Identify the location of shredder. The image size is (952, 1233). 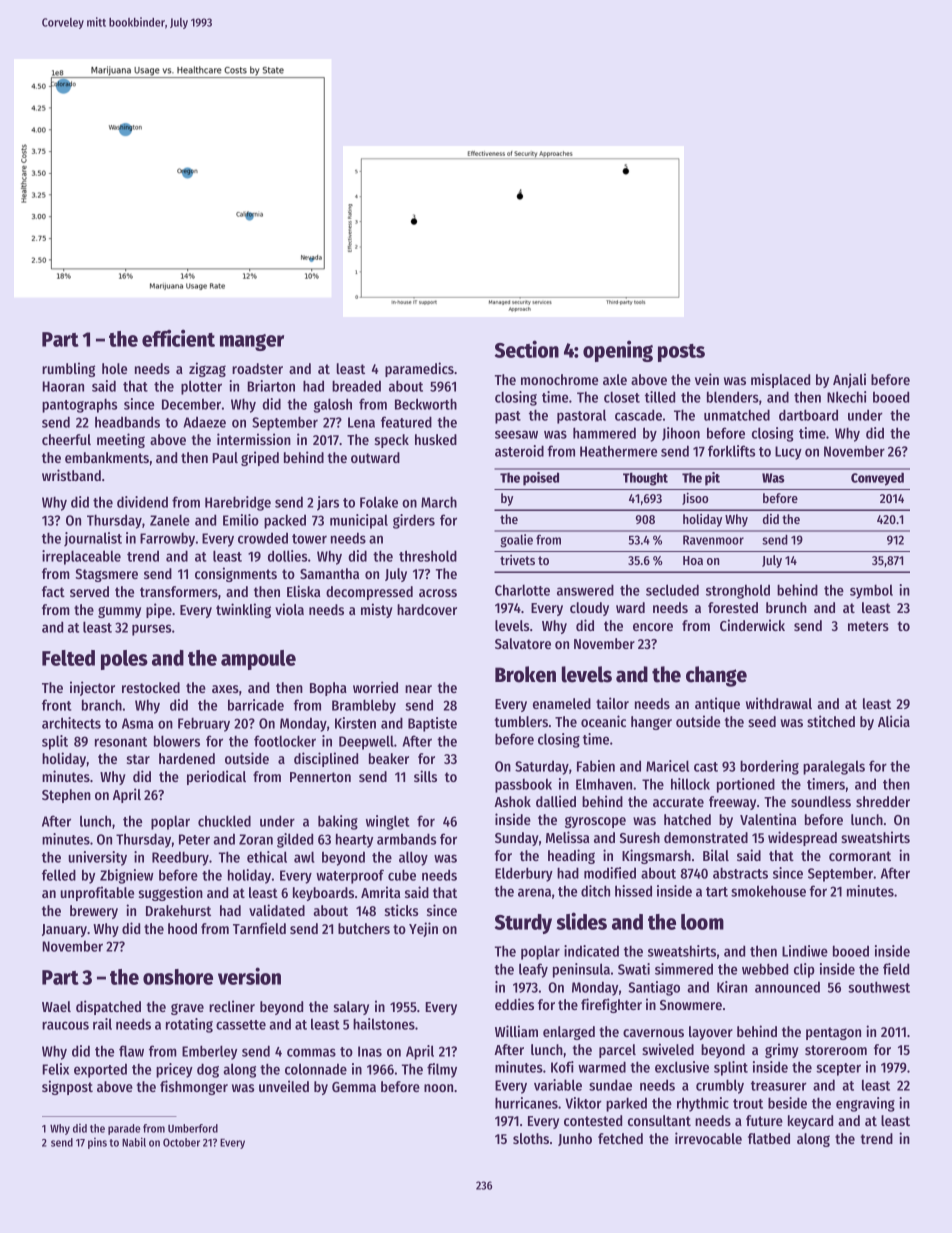
(883, 801).
